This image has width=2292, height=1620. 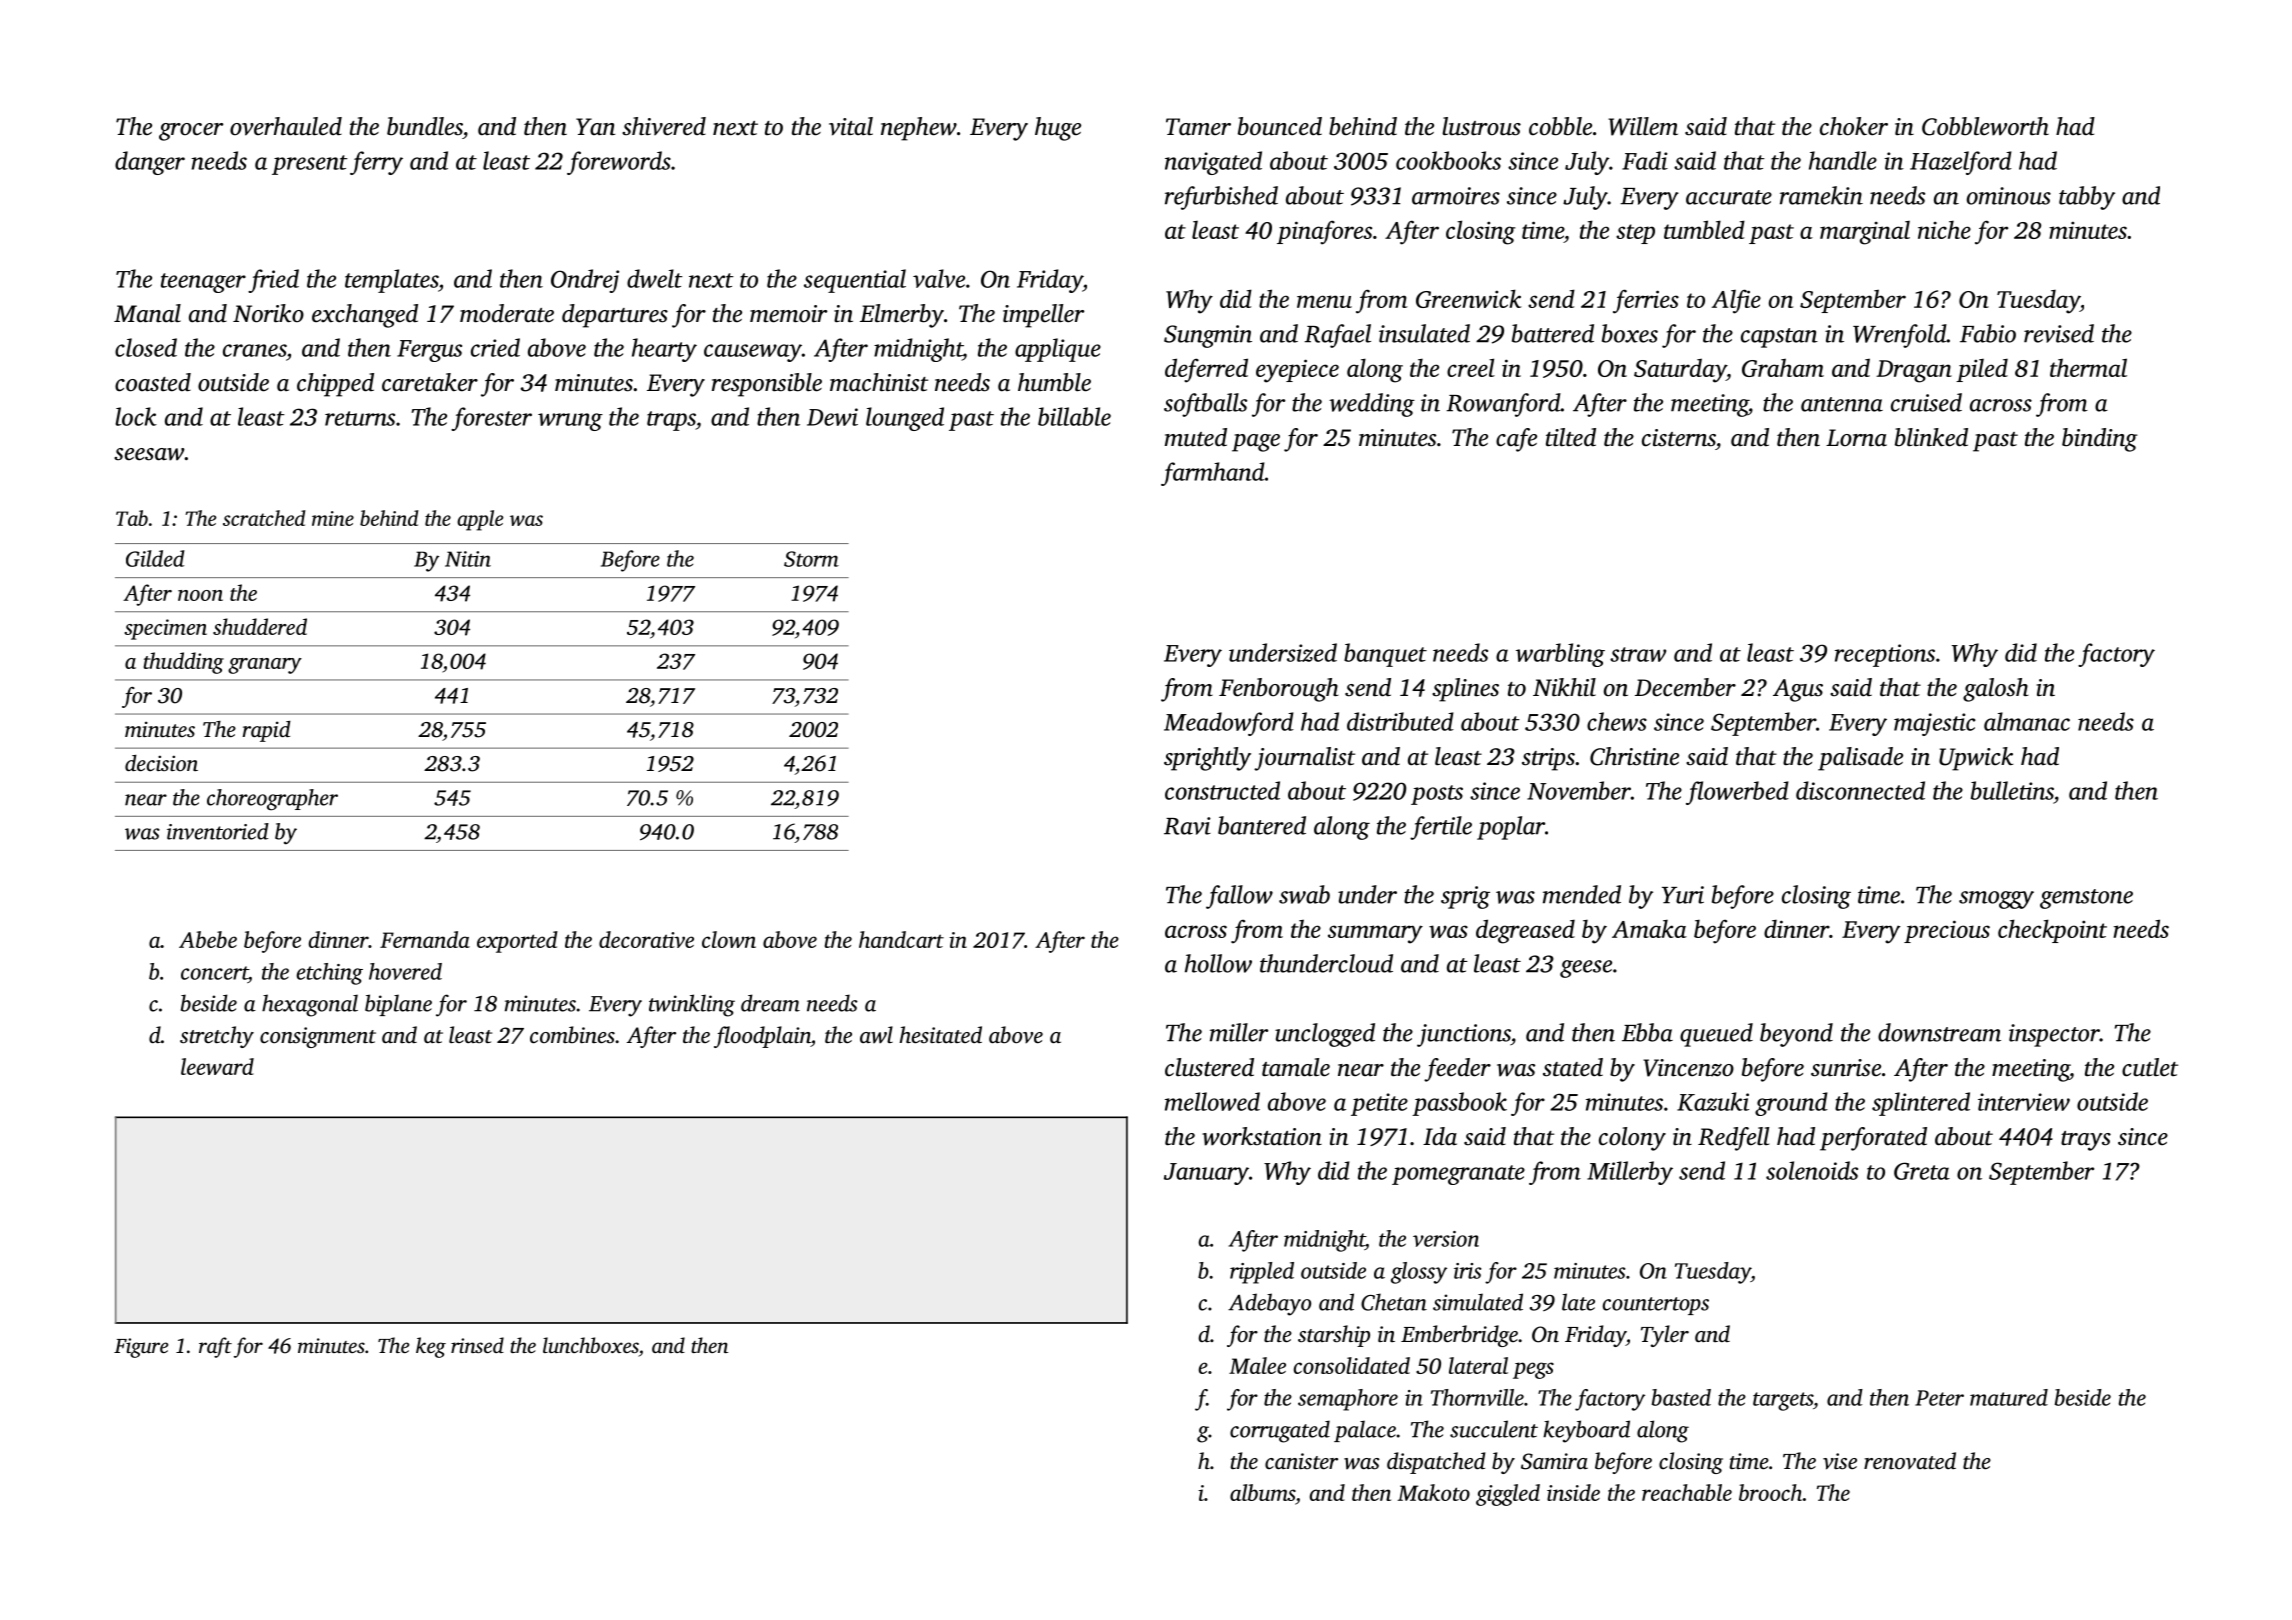 What do you see at coordinates (671, 421) in the image?
I see `traps` at bounding box center [671, 421].
